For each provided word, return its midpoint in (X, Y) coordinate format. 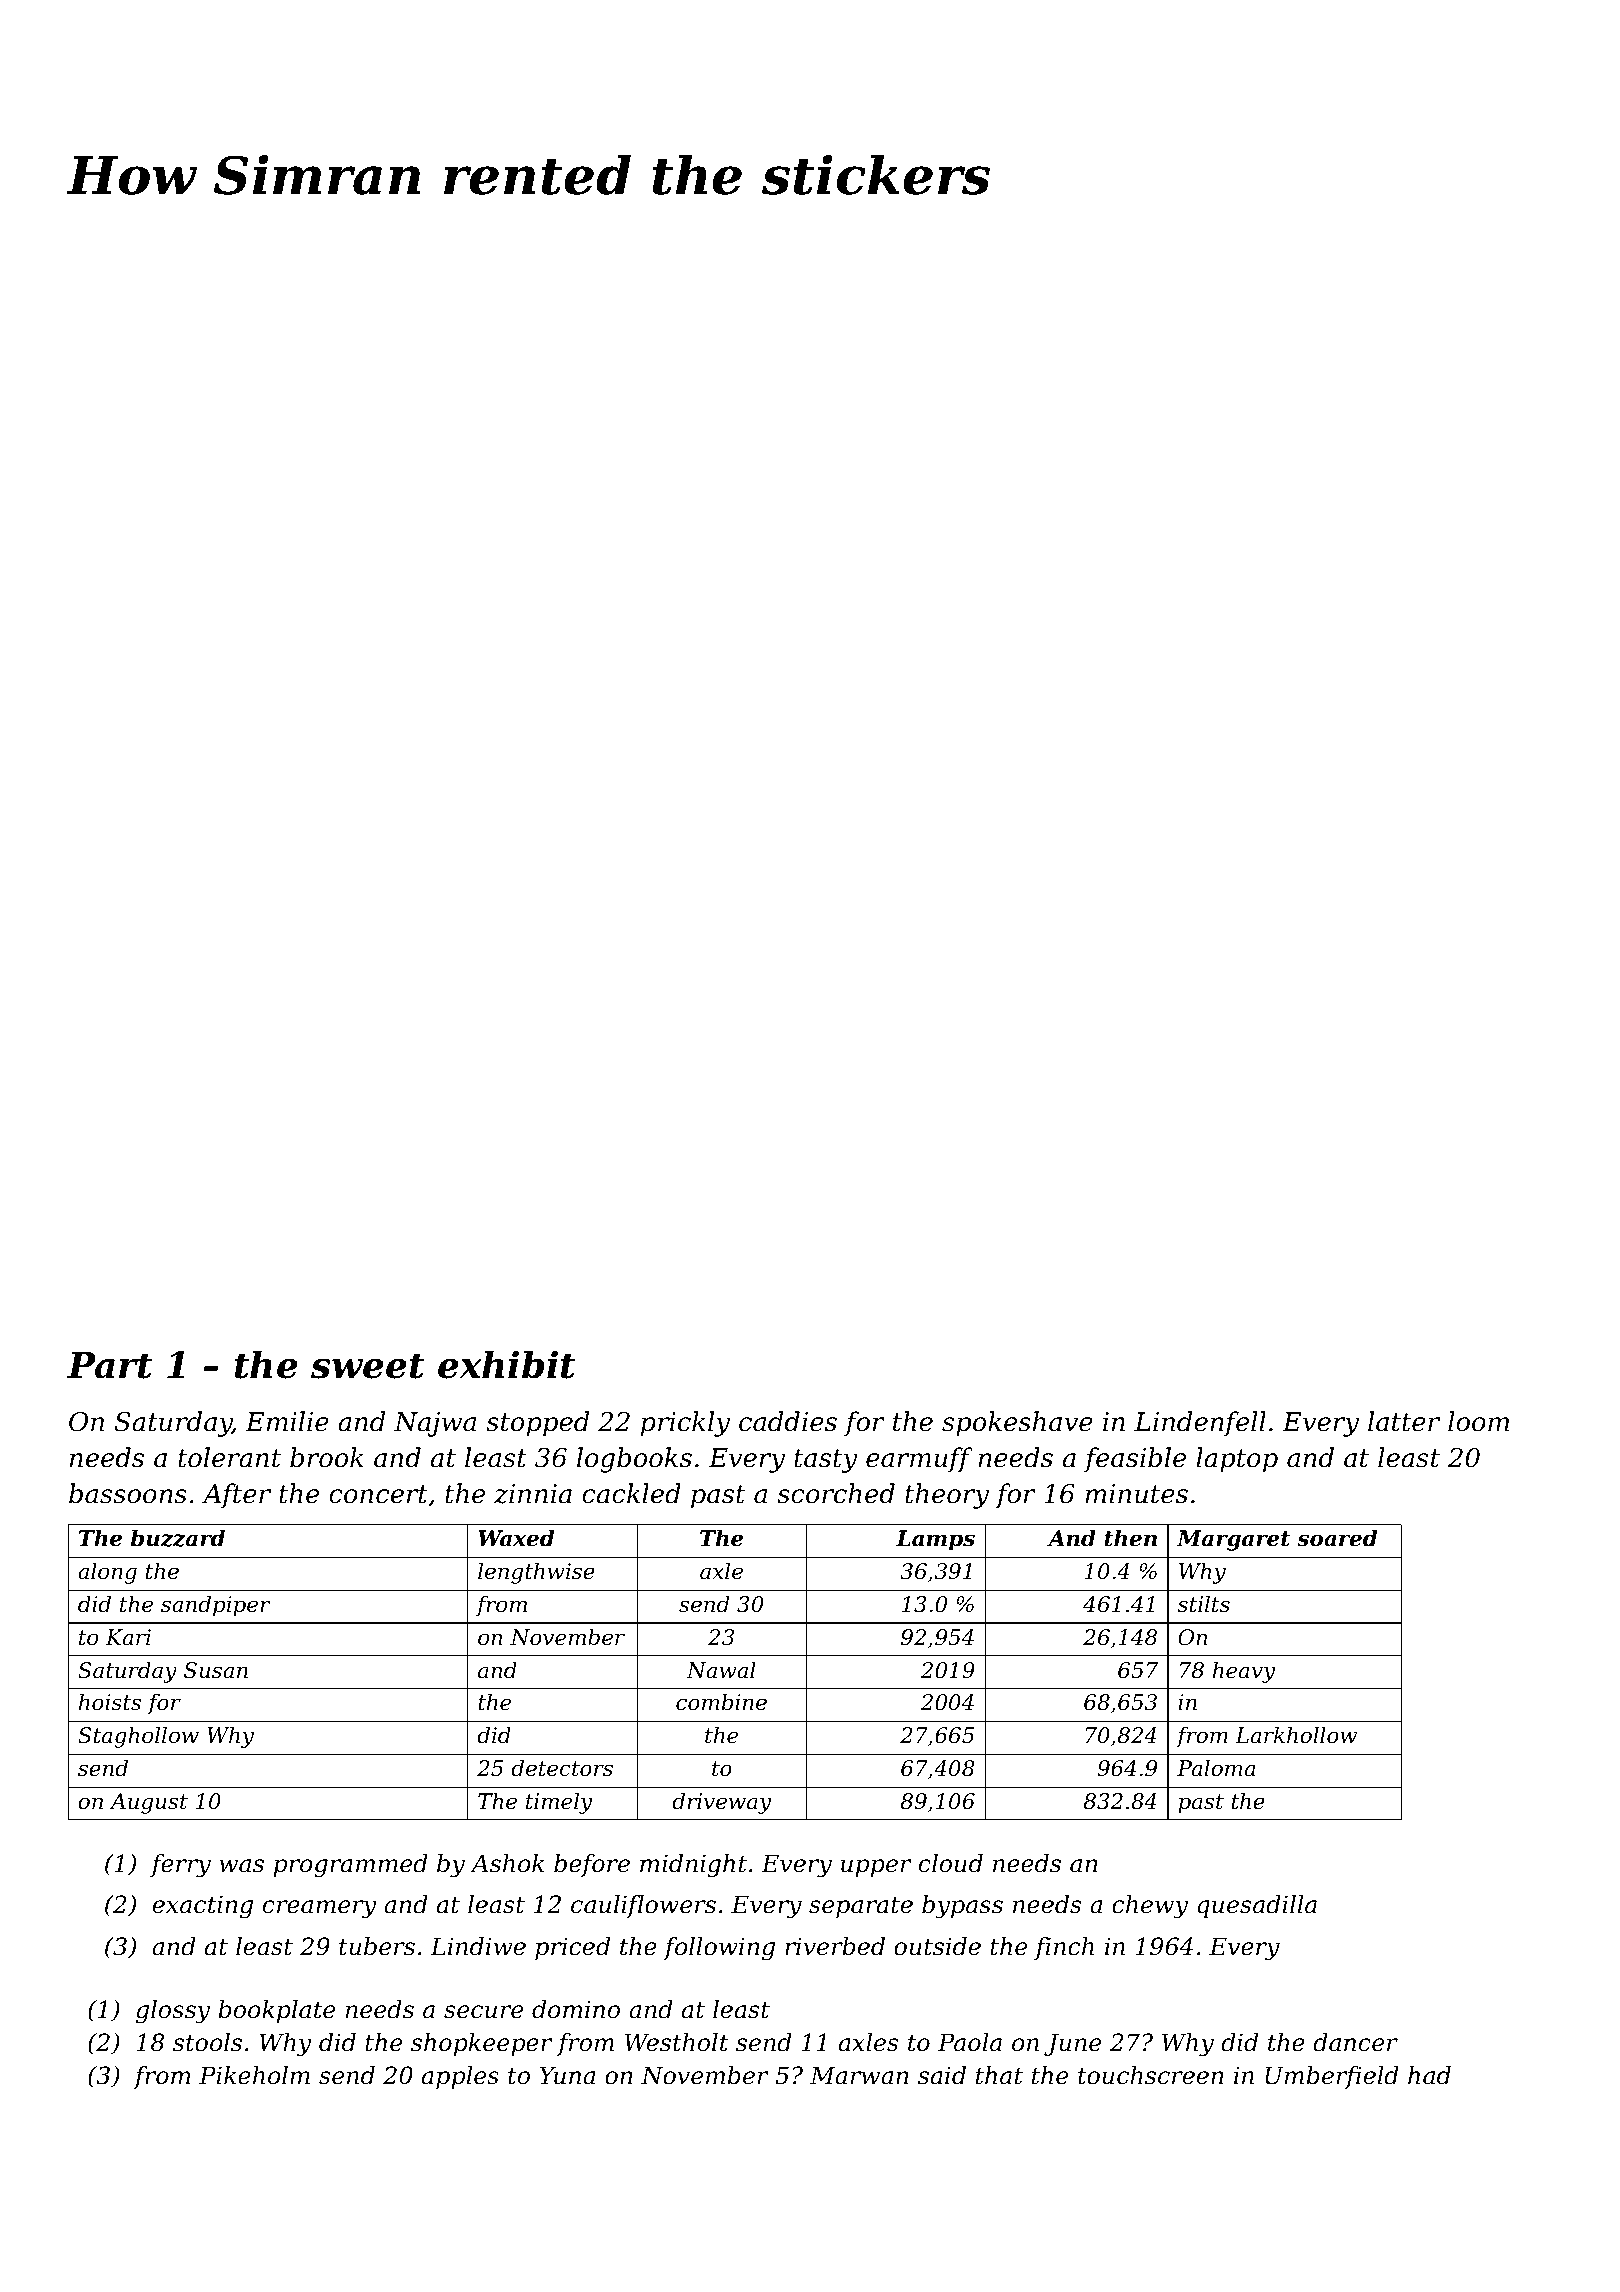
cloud (951, 1863)
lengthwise (536, 1573)
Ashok (507, 1863)
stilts (1204, 1604)
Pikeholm (254, 2075)
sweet (367, 1366)
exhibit (506, 1364)
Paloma (1216, 1768)
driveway (721, 1803)
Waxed (516, 1538)
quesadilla (1257, 1906)
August (148, 1803)
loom (1478, 1421)
